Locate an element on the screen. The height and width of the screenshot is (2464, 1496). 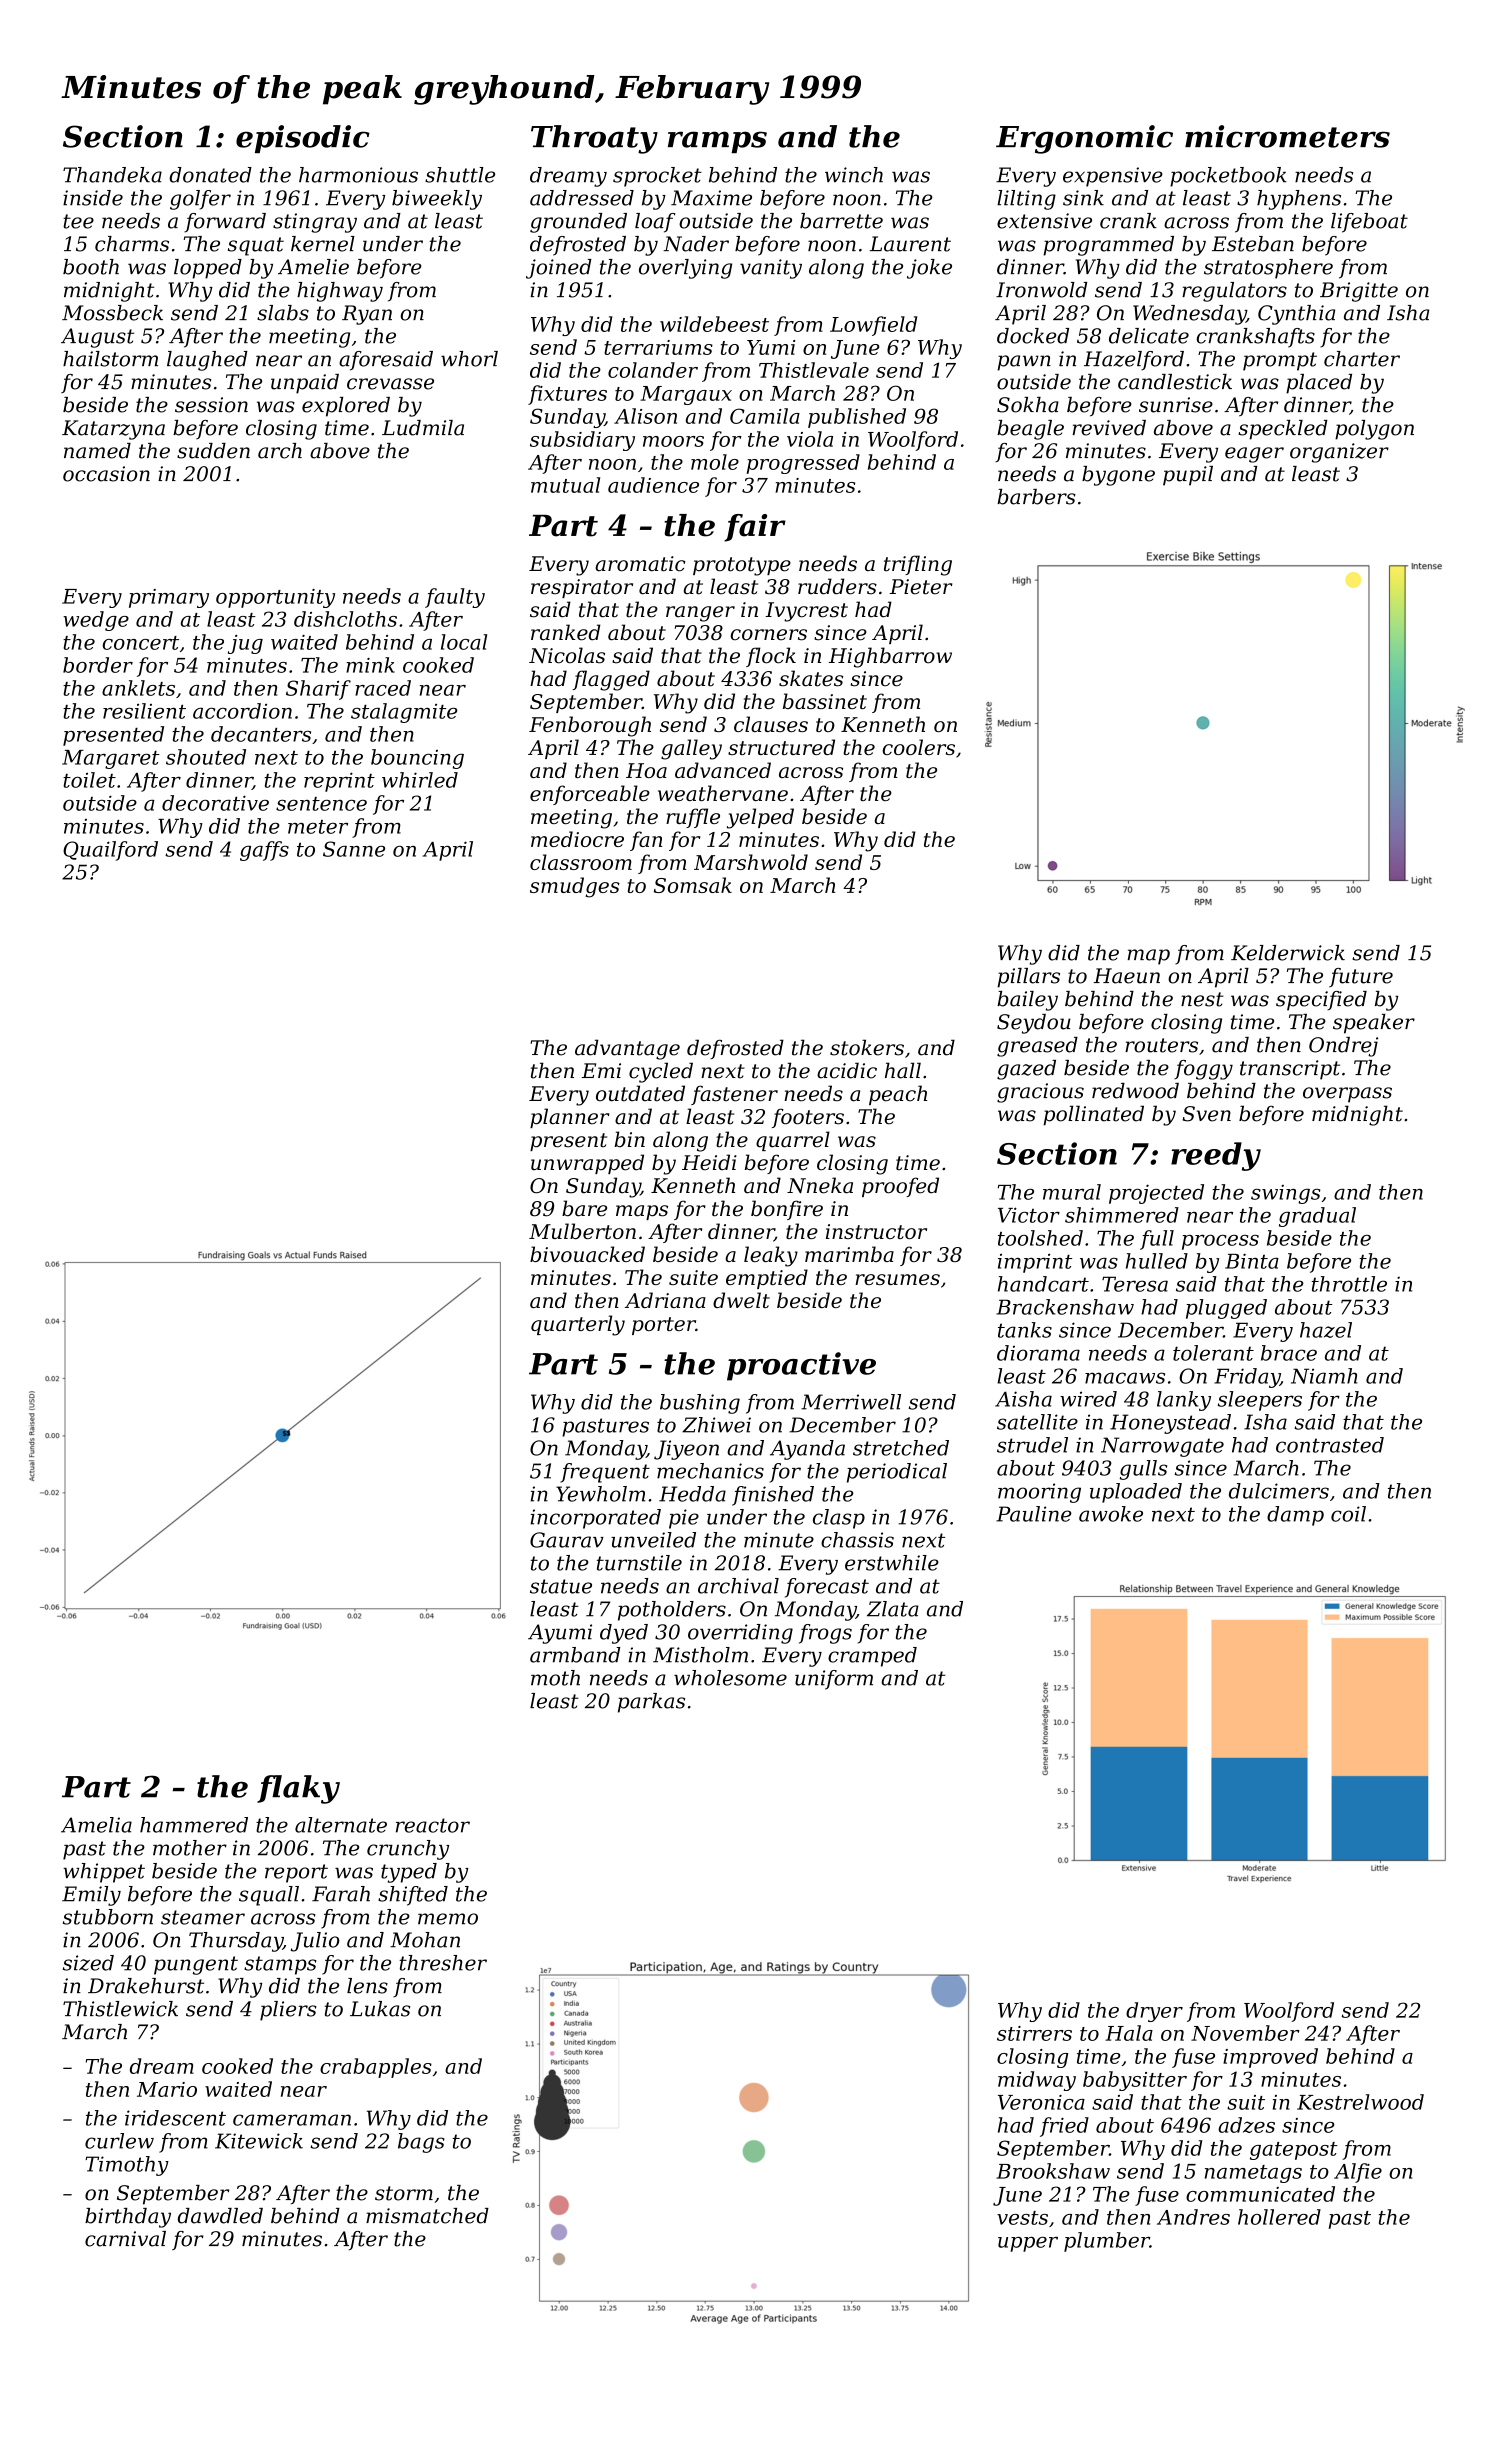
improved is located at coordinates (1270, 2058).
